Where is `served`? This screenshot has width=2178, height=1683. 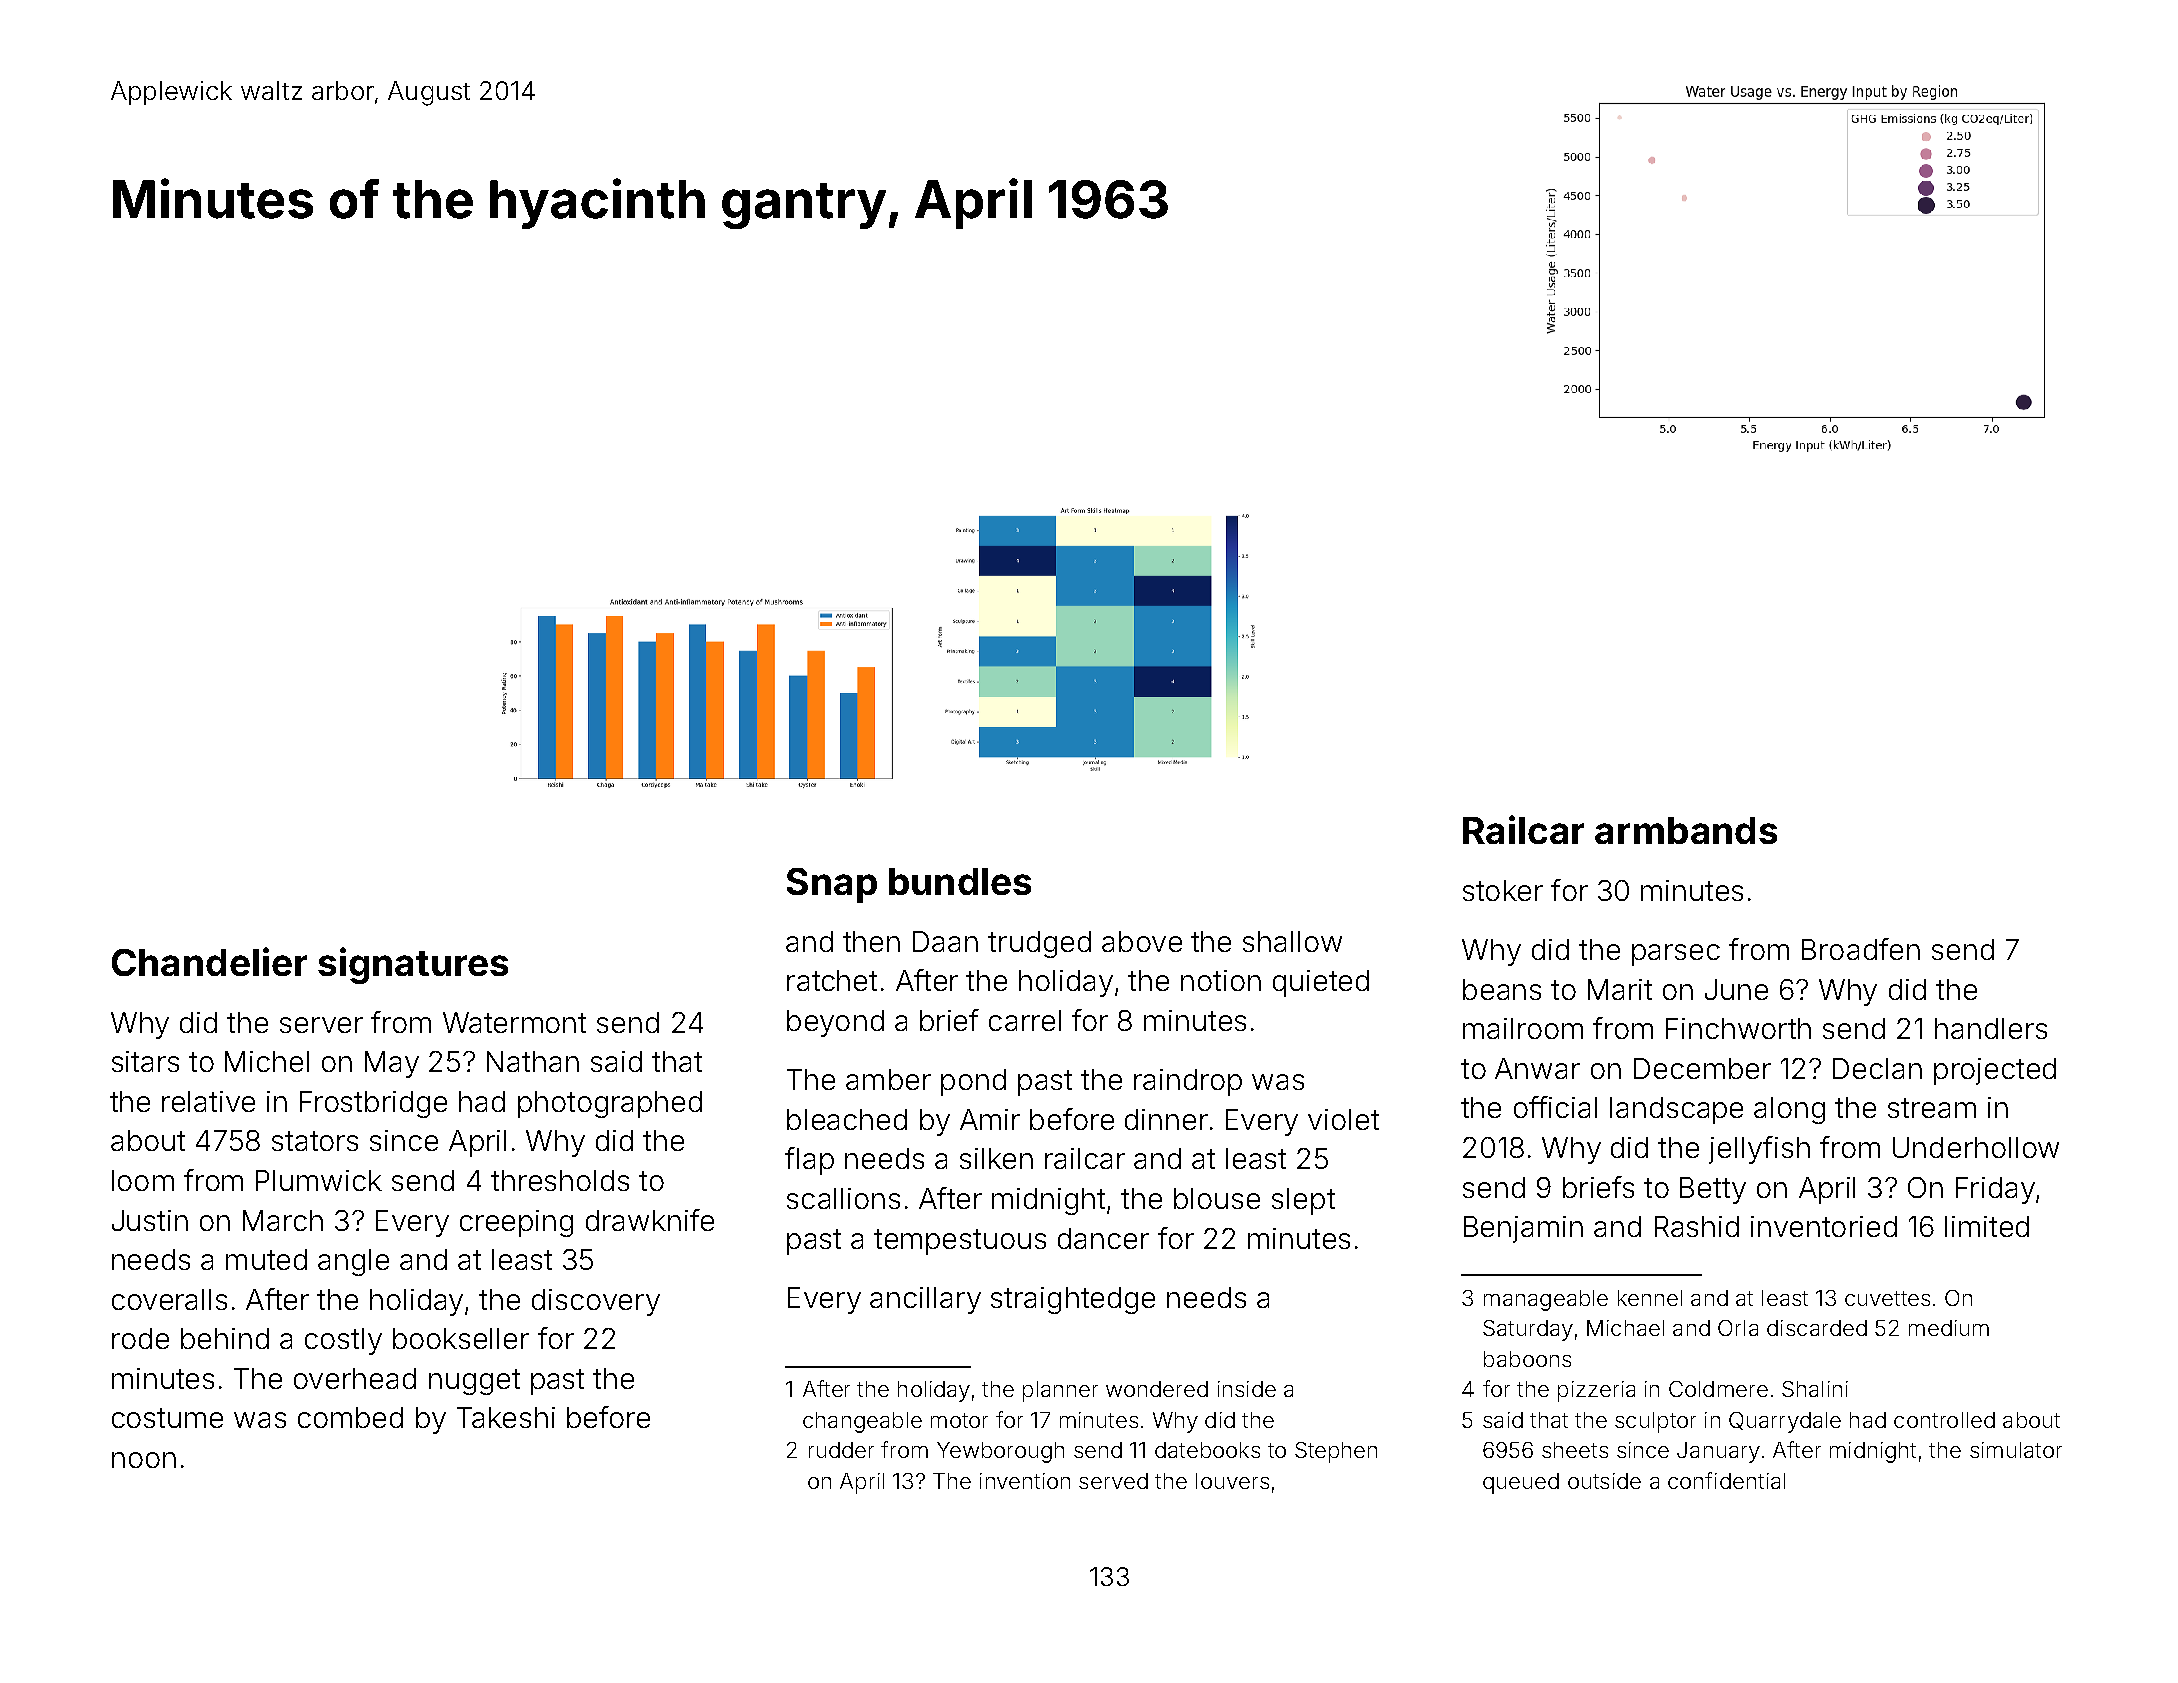 served is located at coordinates (1113, 1481).
